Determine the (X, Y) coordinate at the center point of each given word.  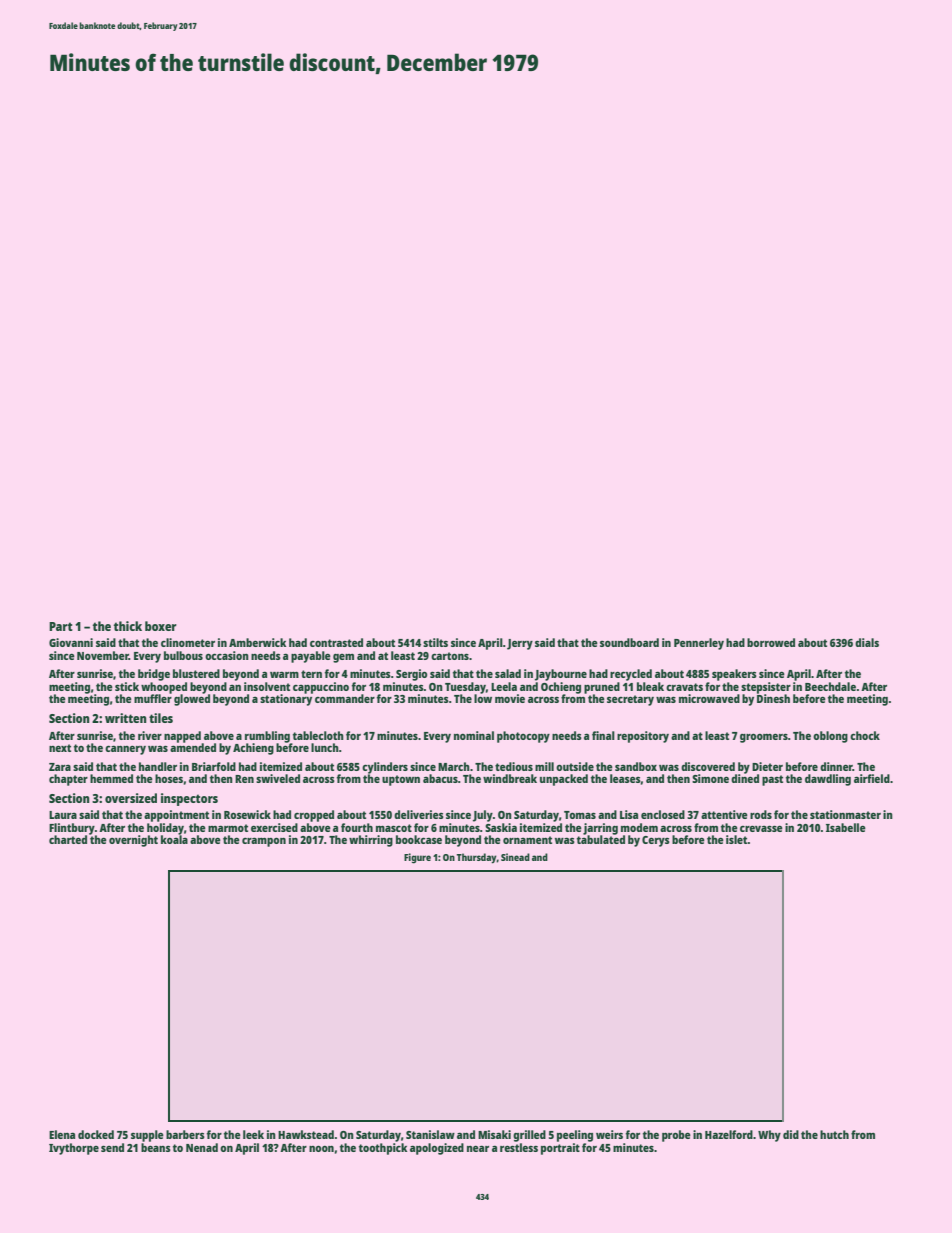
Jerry (520, 644)
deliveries (419, 814)
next (60, 748)
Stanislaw (430, 1134)
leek (253, 1134)
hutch (834, 1134)
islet (737, 839)
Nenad (202, 1147)
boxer (161, 626)
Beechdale (830, 686)
